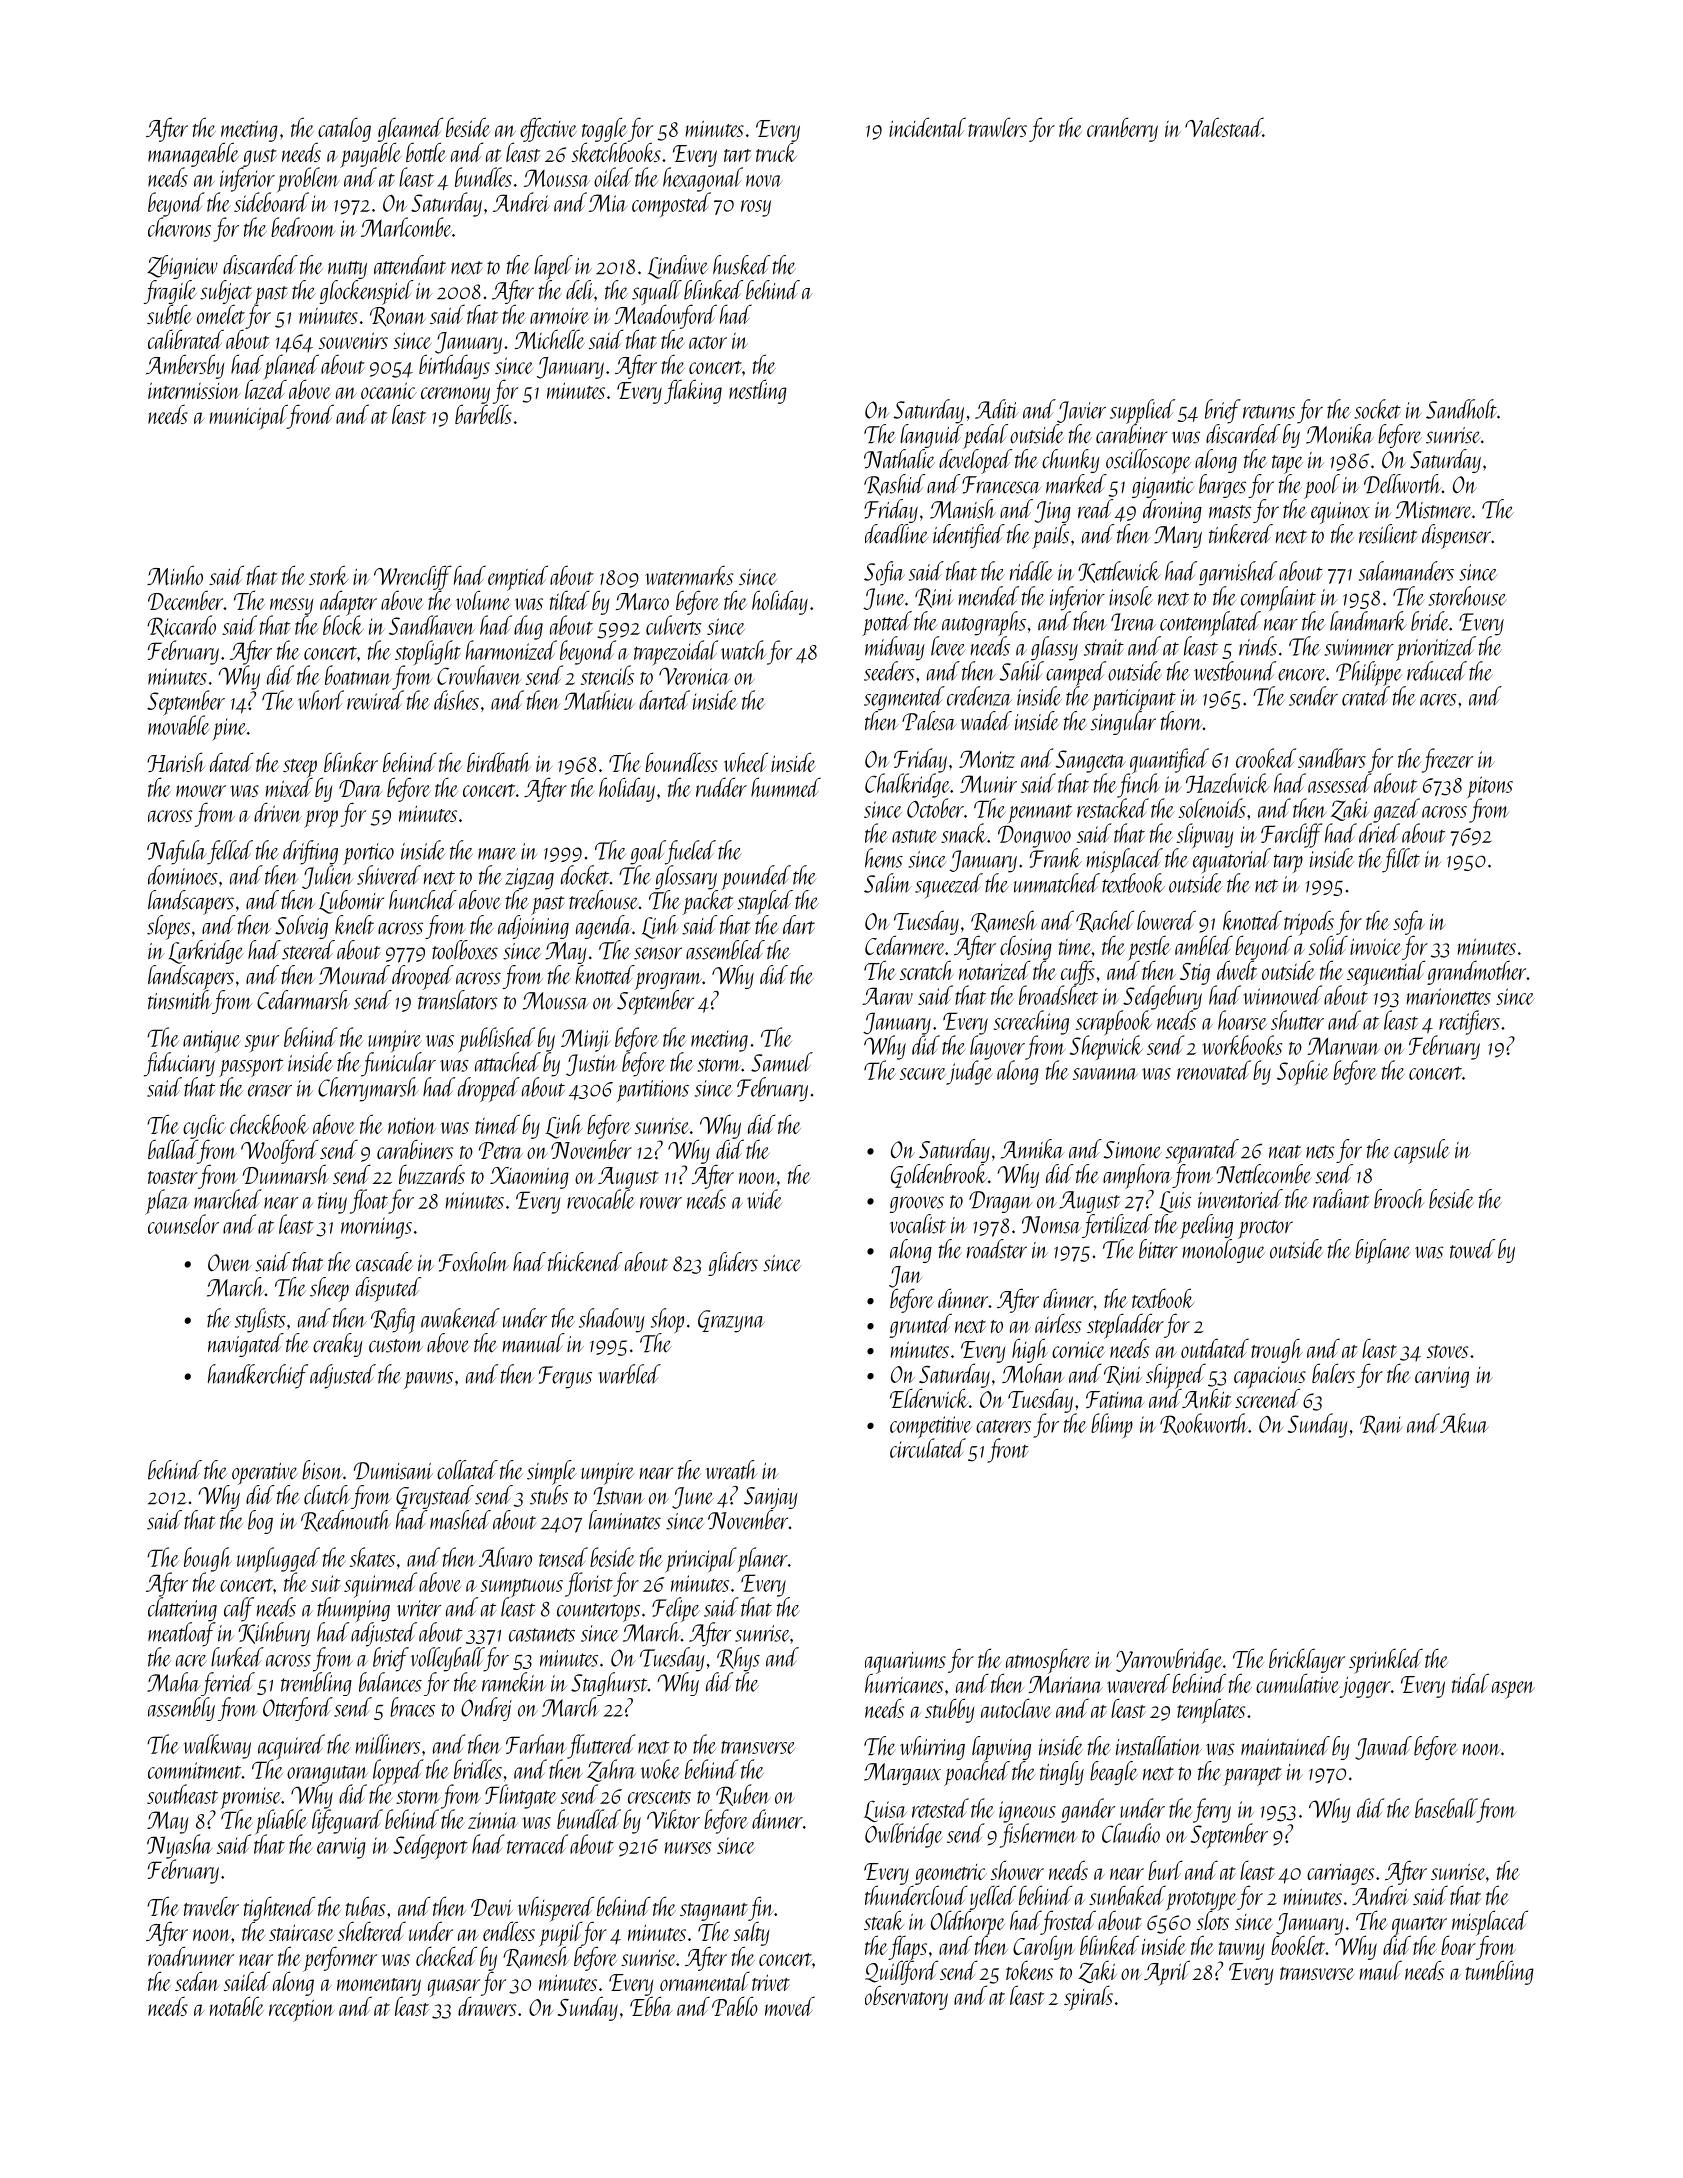  I want to click on Rani, so click(1381, 1425).
